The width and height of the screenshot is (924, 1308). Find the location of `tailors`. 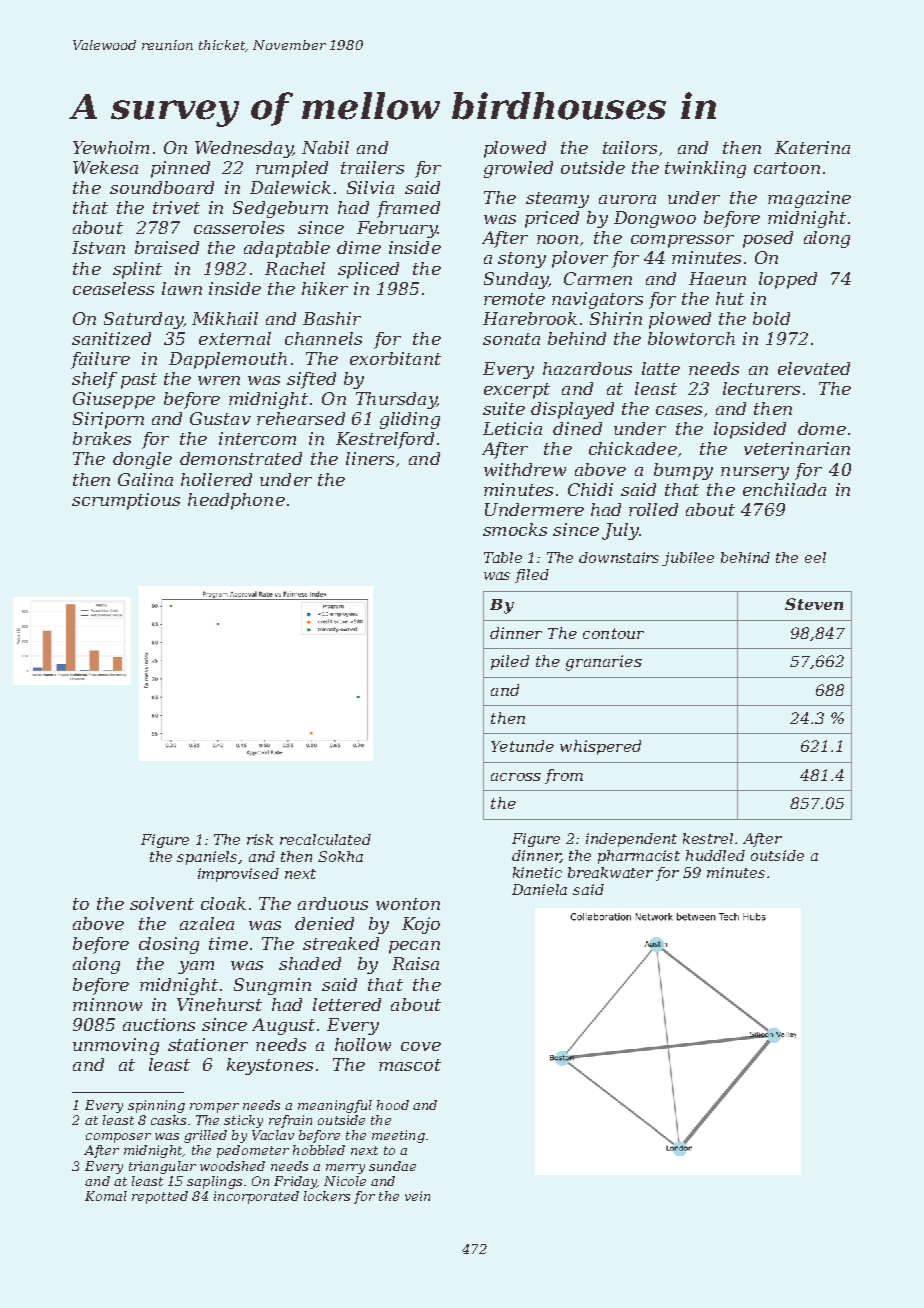

tailors is located at coordinates (630, 147).
